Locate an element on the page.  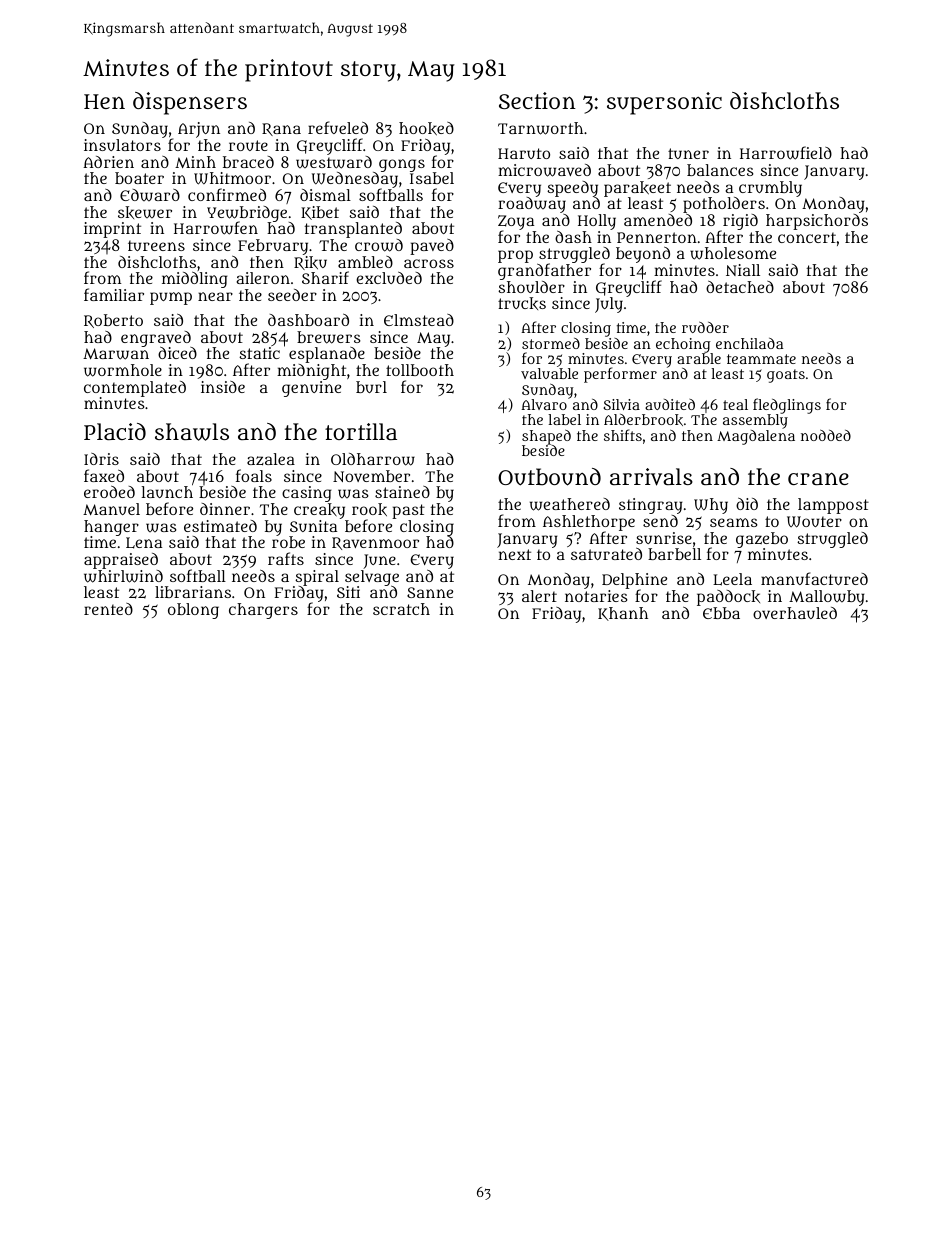
tortilla is located at coordinates (361, 431).
